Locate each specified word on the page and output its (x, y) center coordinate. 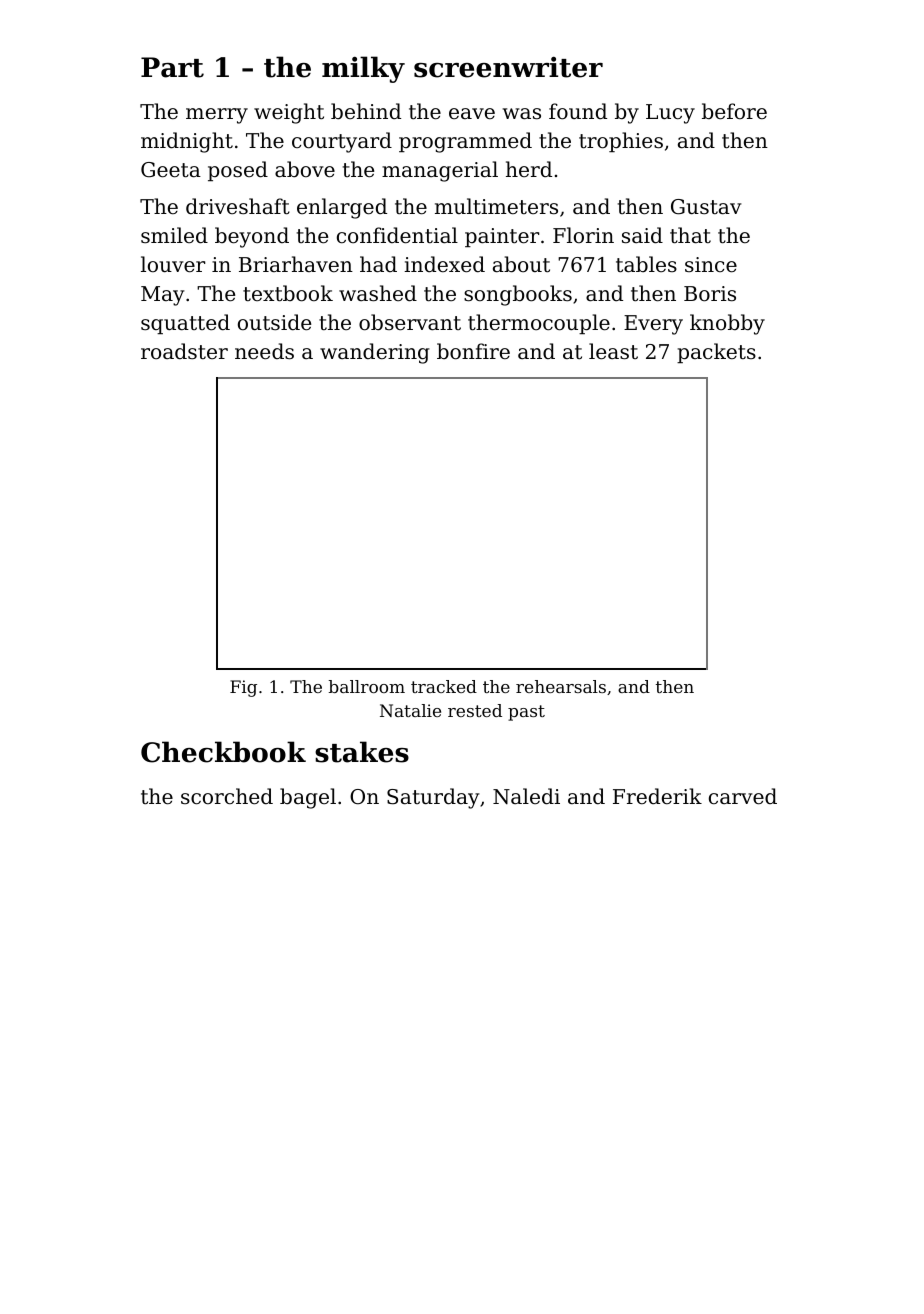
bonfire (473, 351)
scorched (227, 796)
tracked (444, 686)
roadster (184, 351)
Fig (243, 688)
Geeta (171, 170)
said (642, 235)
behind (366, 111)
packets (716, 353)
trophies (621, 142)
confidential (397, 235)
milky (363, 69)
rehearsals (561, 686)
